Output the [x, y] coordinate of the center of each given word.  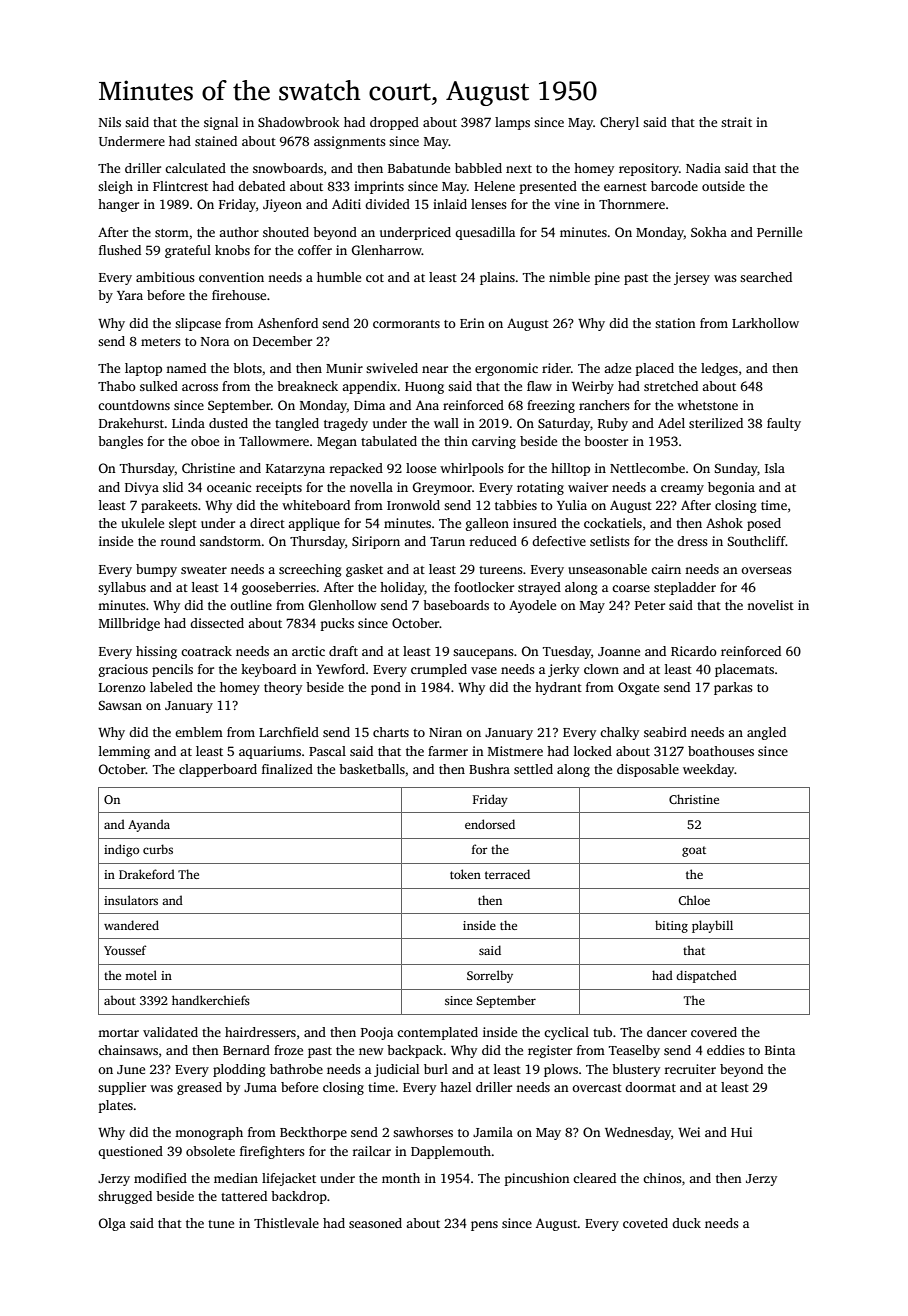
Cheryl [619, 123]
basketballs [372, 769]
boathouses [721, 751]
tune [221, 1224]
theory [283, 688]
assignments [350, 142]
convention [231, 277]
